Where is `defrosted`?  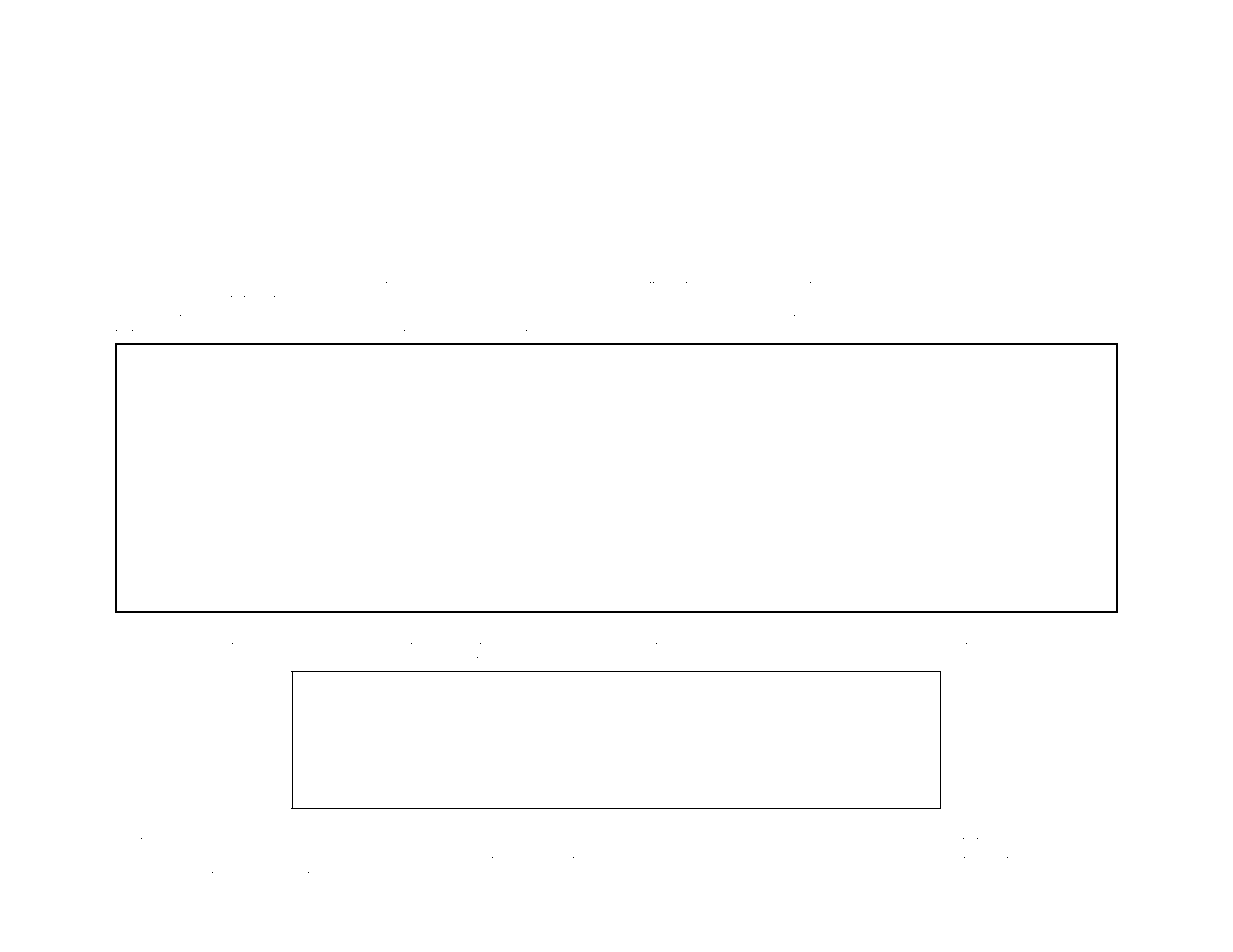
defrosted is located at coordinates (347, 332).
